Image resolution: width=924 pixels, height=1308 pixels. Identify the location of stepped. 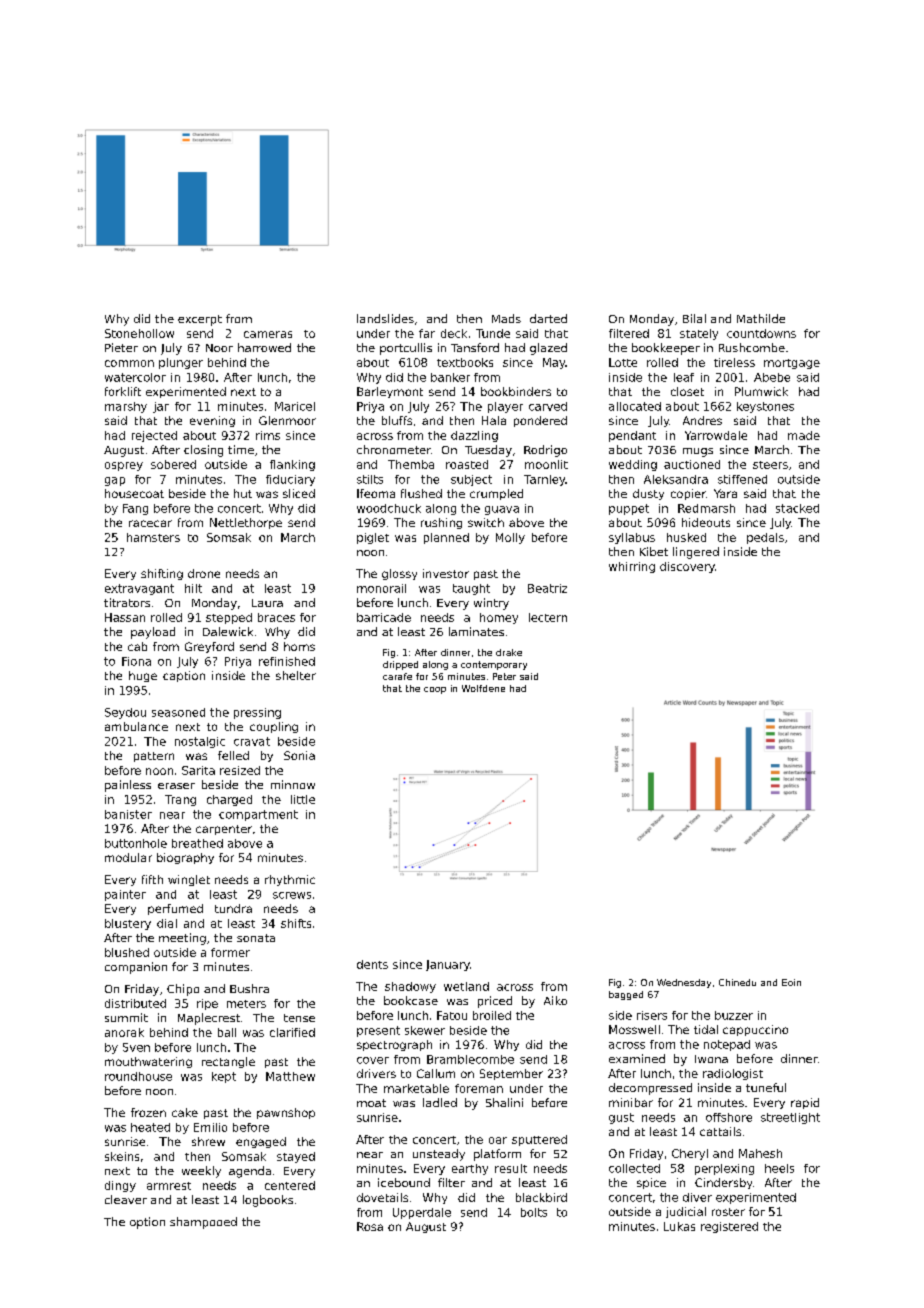
(229, 618).
